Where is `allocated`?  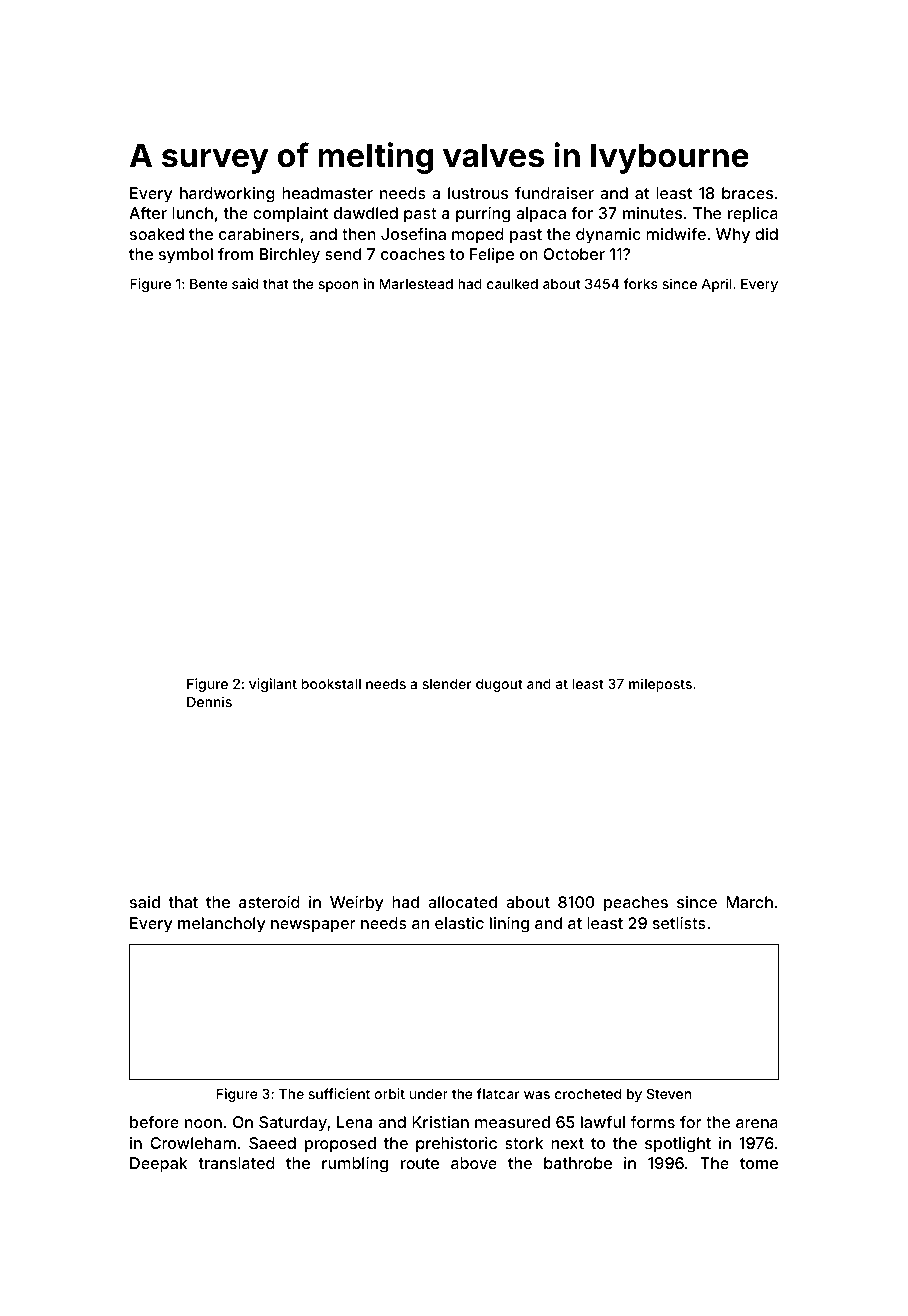 allocated is located at coordinates (462, 902).
